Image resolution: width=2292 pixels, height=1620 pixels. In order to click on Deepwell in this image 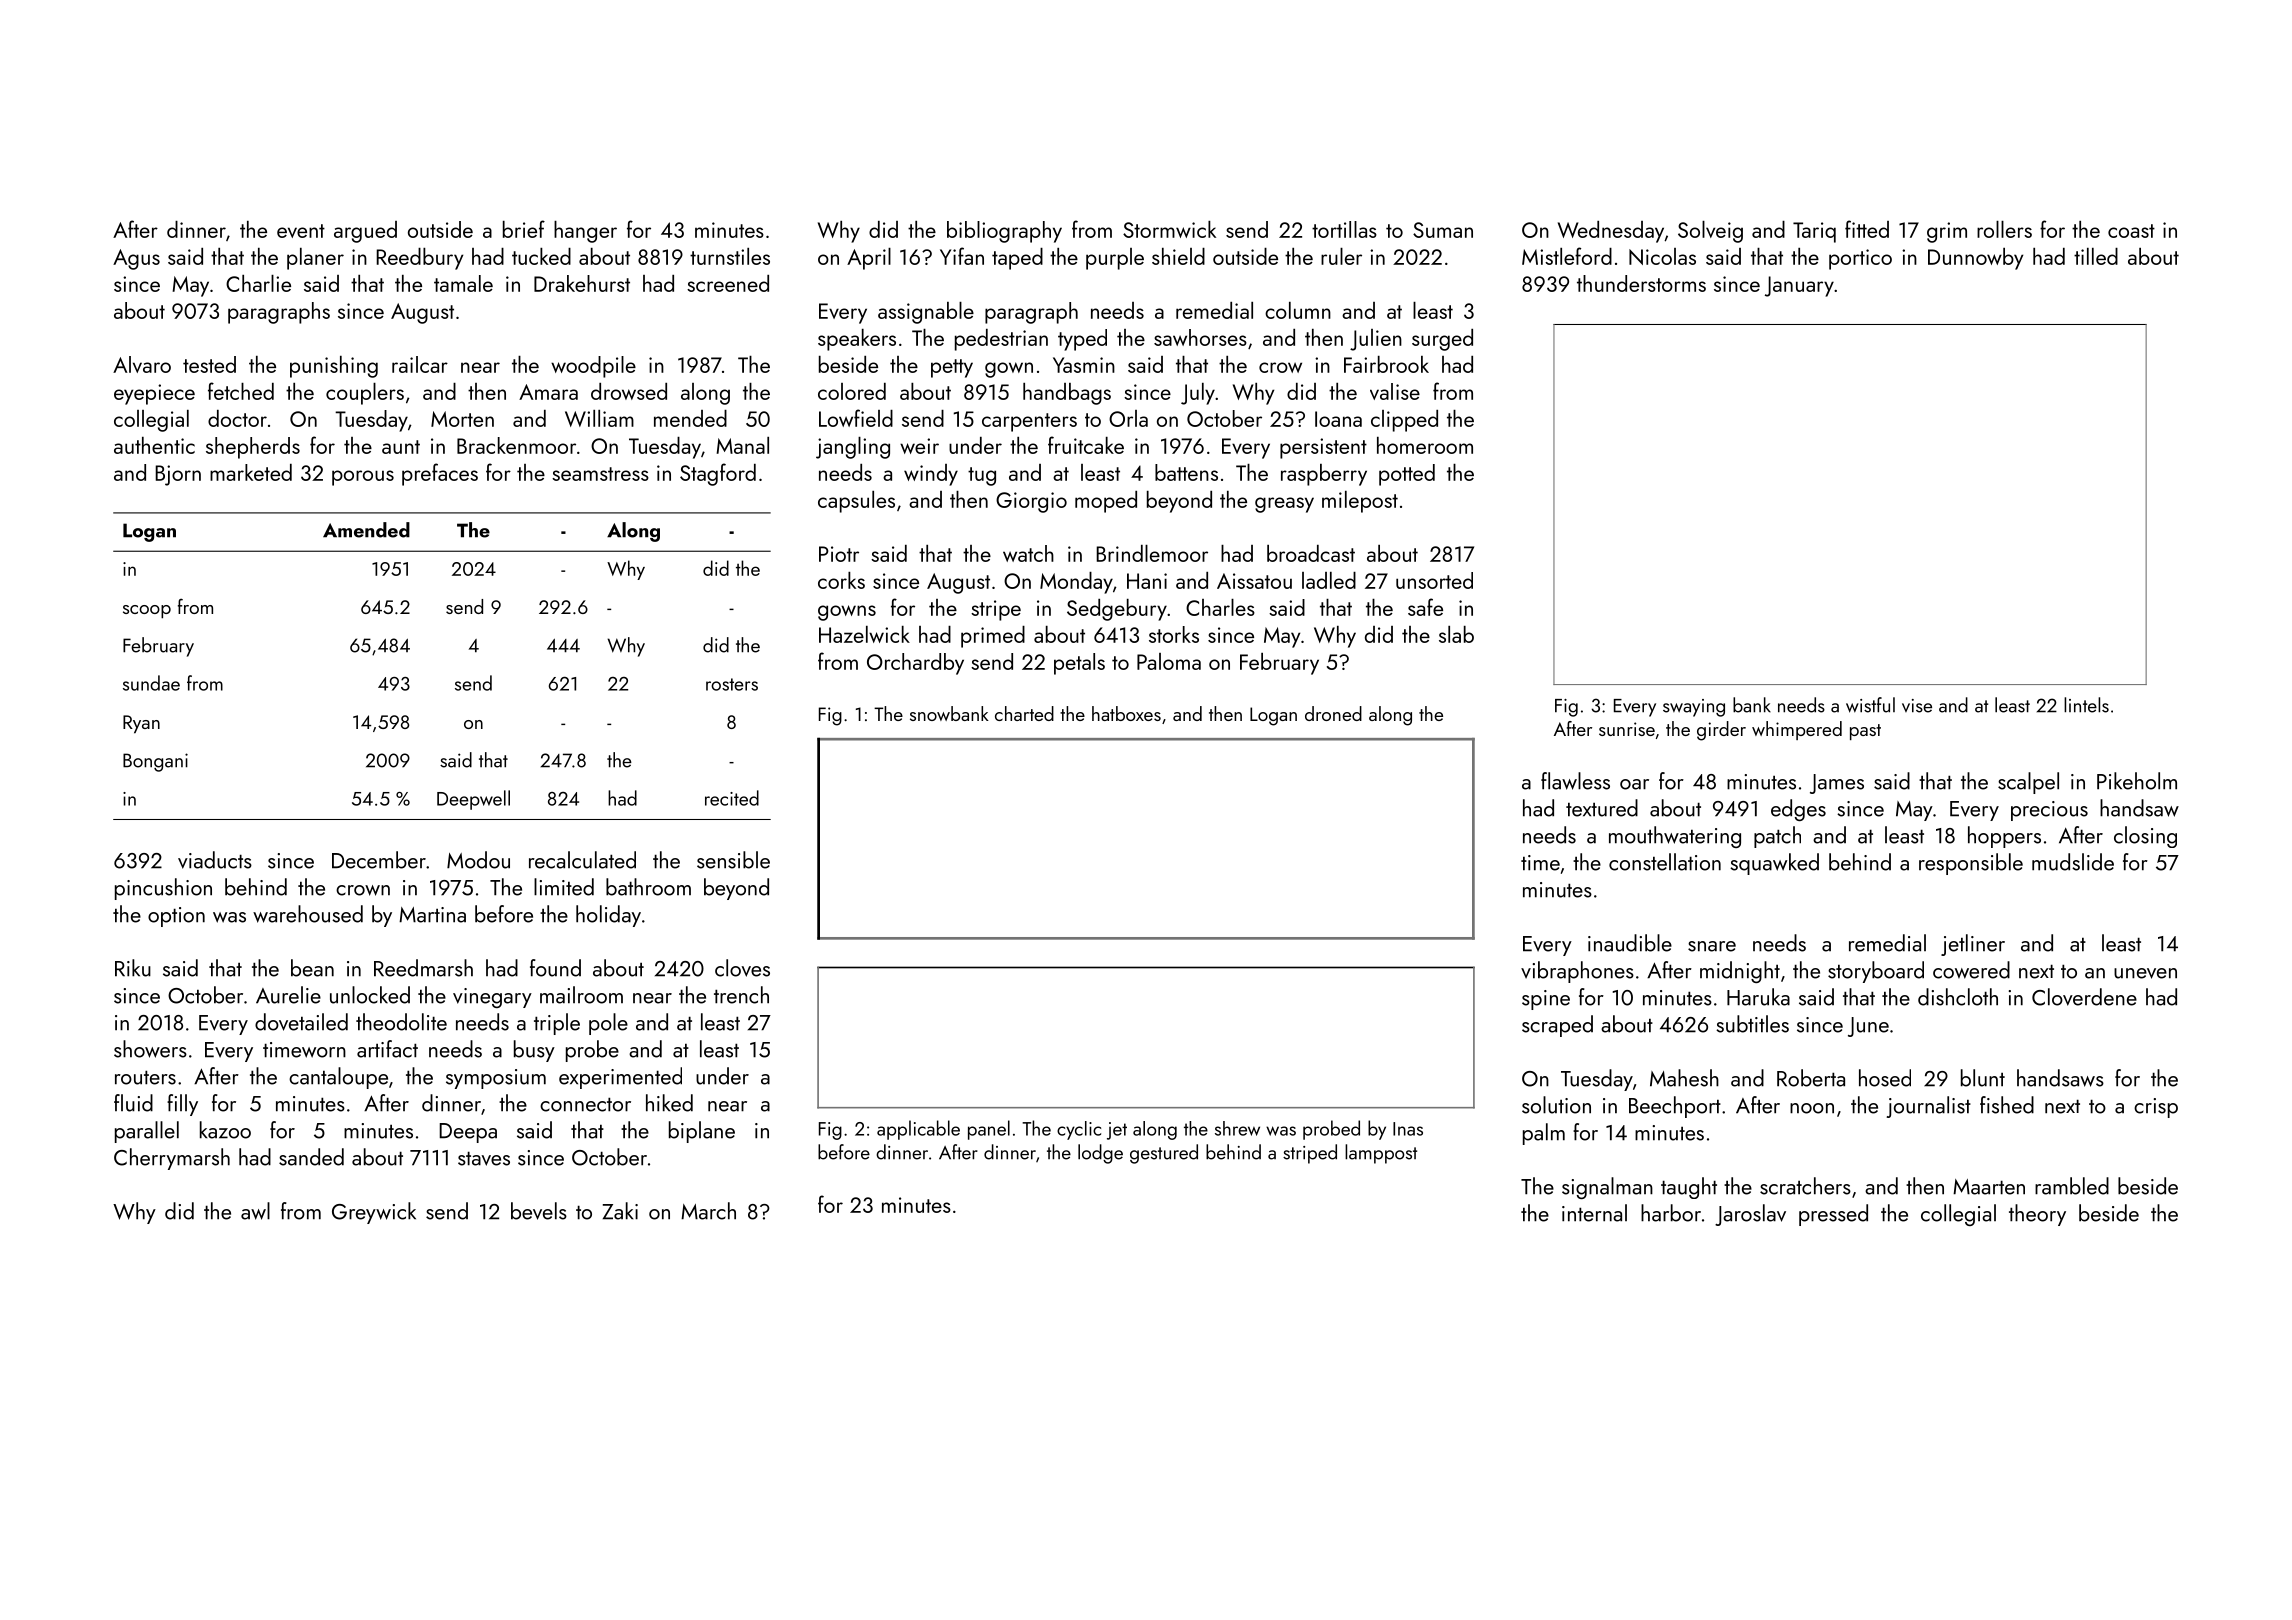, I will do `click(473, 800)`.
